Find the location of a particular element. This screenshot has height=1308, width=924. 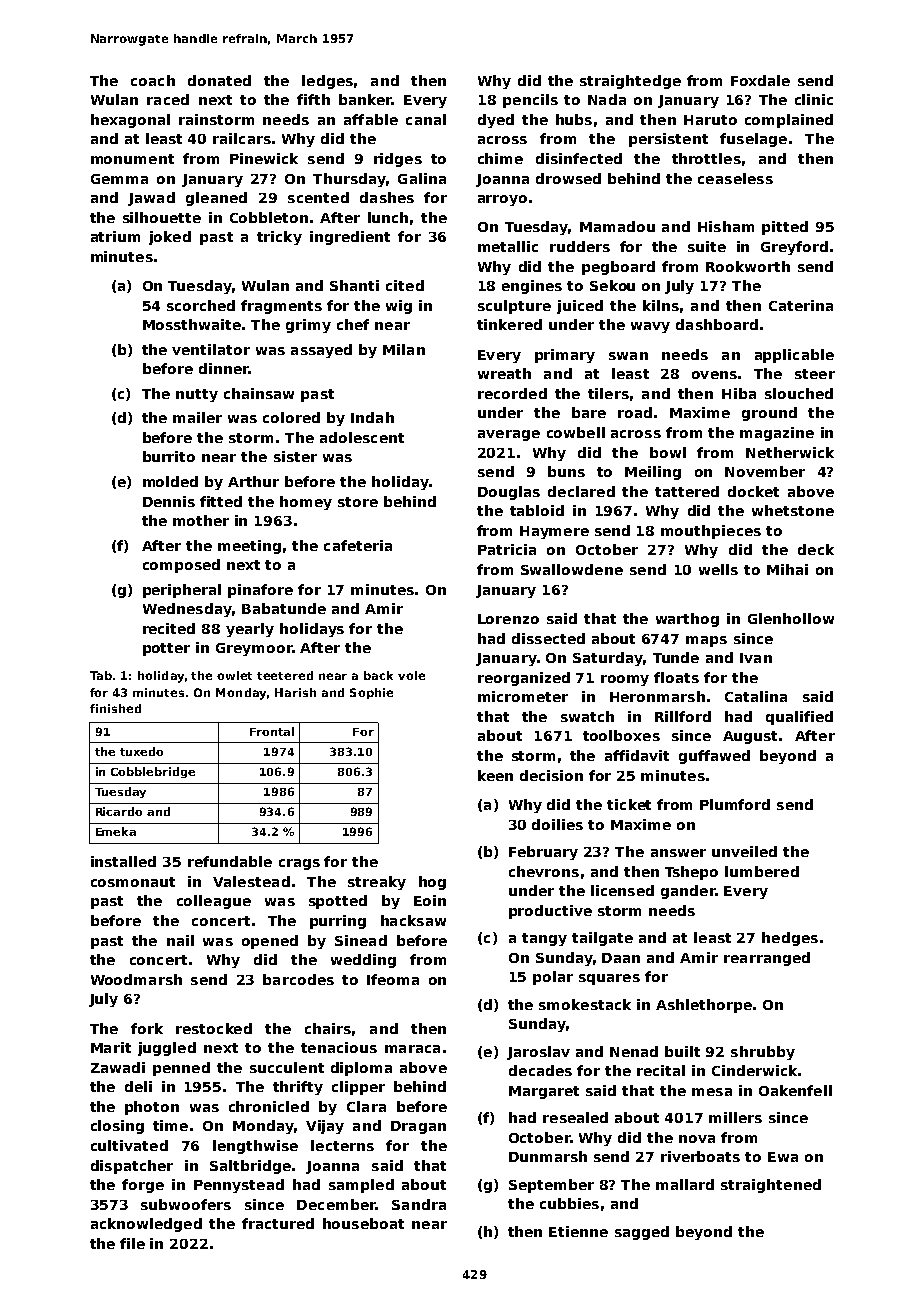

atrium is located at coordinates (115, 236).
